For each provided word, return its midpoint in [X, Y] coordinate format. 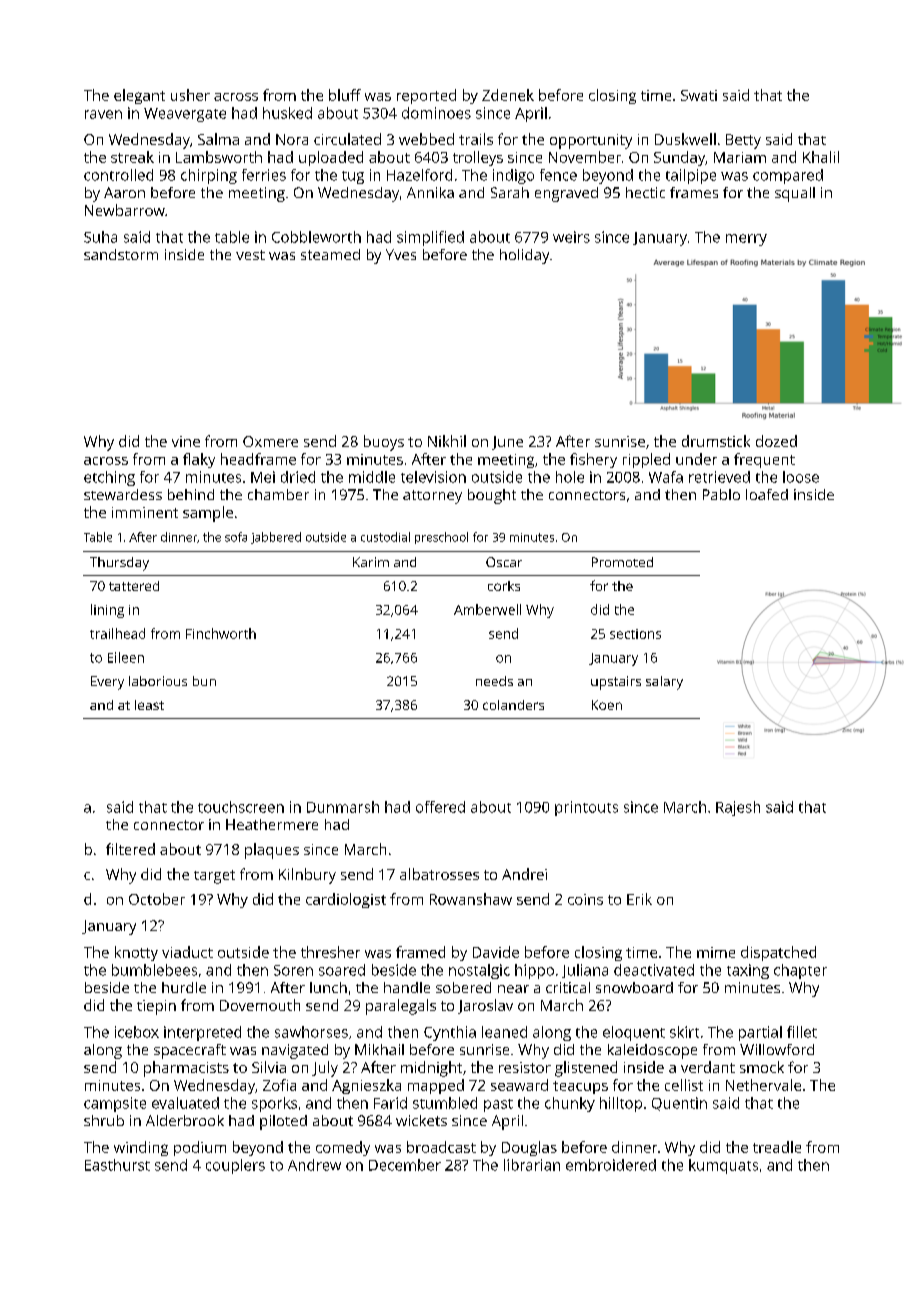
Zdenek [508, 95]
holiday [524, 256]
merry [746, 240]
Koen [607, 705]
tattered [134, 586]
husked [287, 113]
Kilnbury [307, 876]
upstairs [616, 683]
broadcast [441, 1147]
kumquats [723, 1166]
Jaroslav [485, 1006]
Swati [699, 95]
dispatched [778, 953]
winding [141, 1148]
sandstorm [121, 254]
